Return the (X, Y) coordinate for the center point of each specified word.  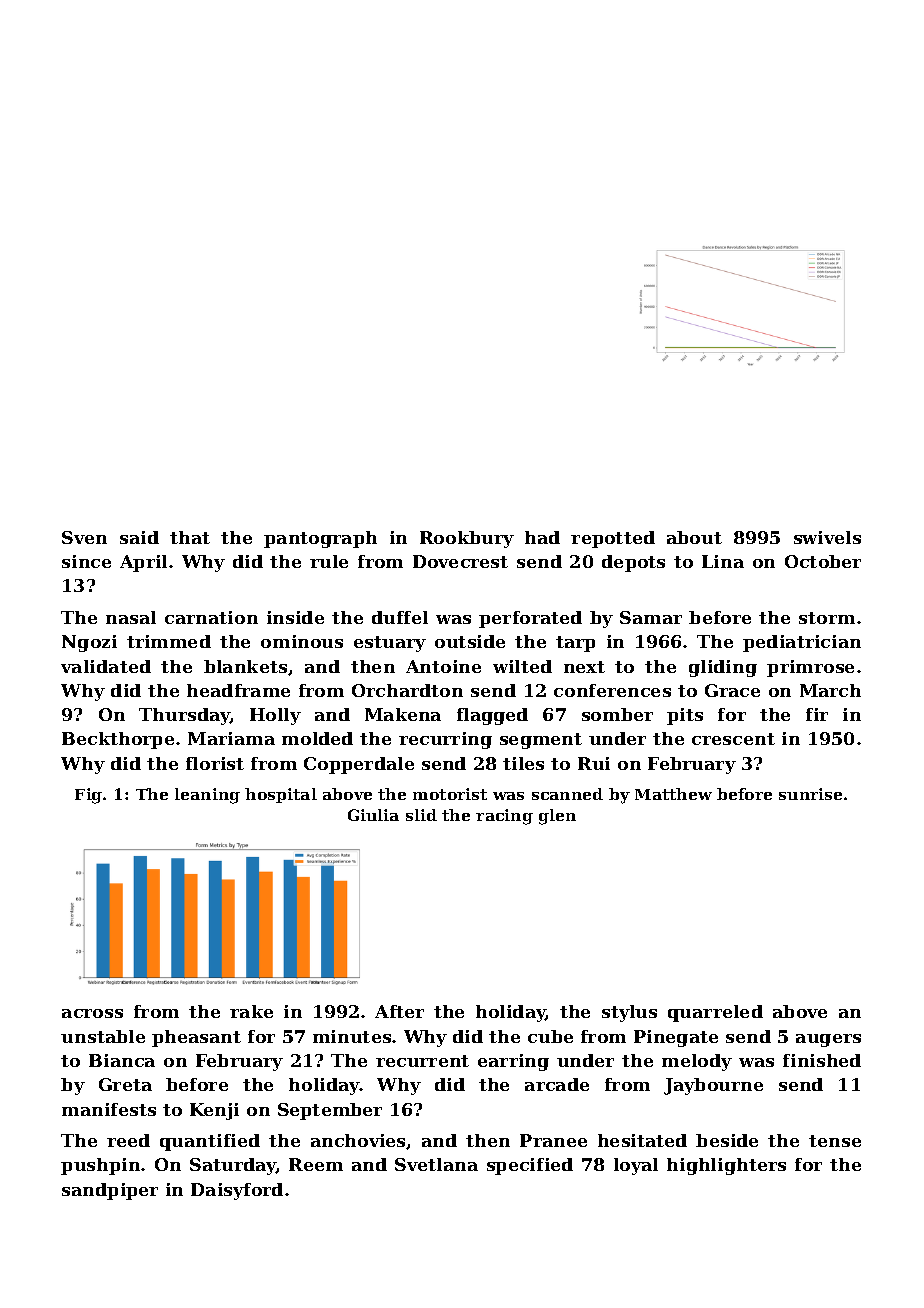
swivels (827, 537)
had (542, 537)
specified (530, 1166)
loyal (636, 1166)
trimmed (169, 641)
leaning (207, 796)
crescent (733, 739)
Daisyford (237, 1191)
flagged (492, 716)
